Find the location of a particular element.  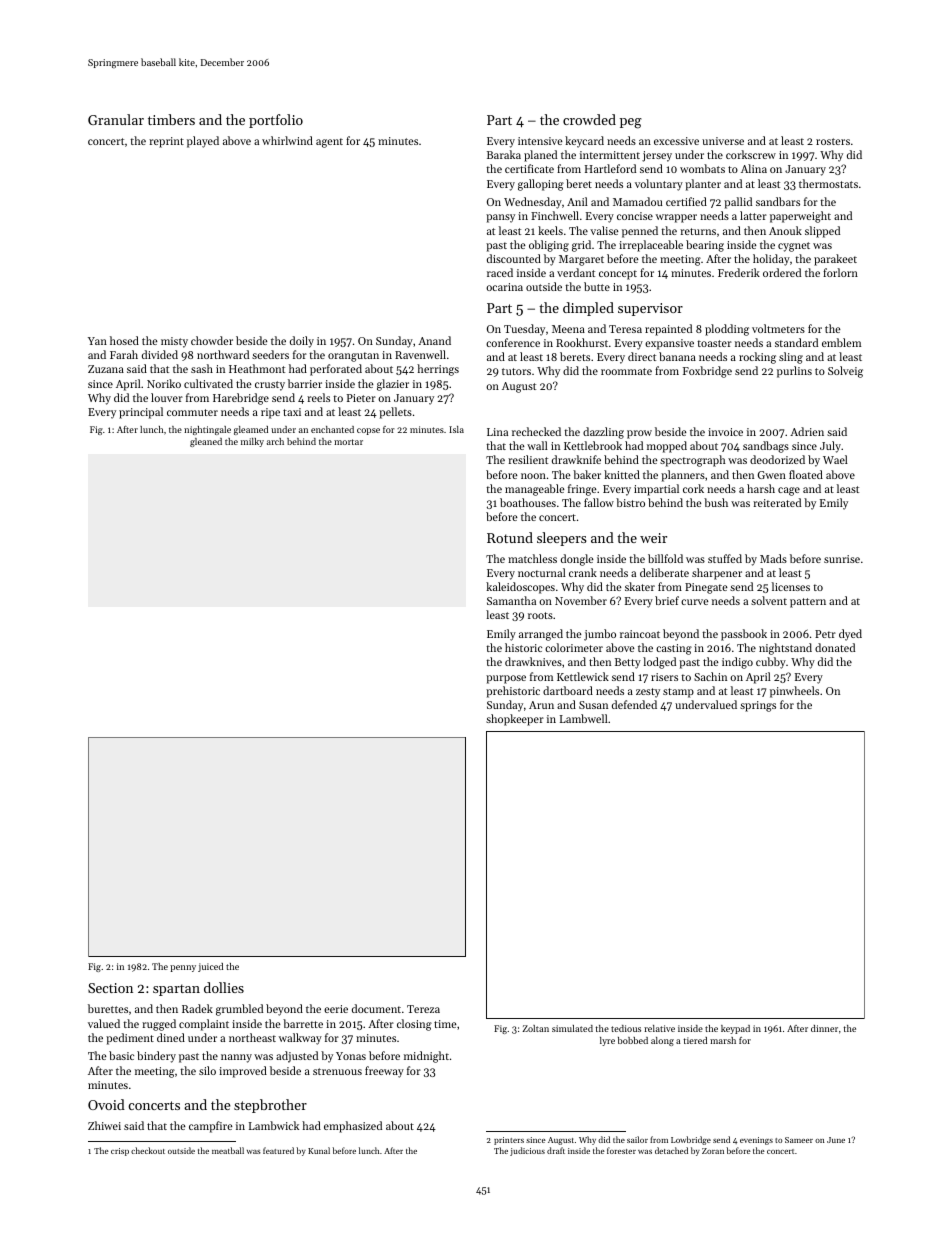

northeast is located at coordinates (252, 1037).
